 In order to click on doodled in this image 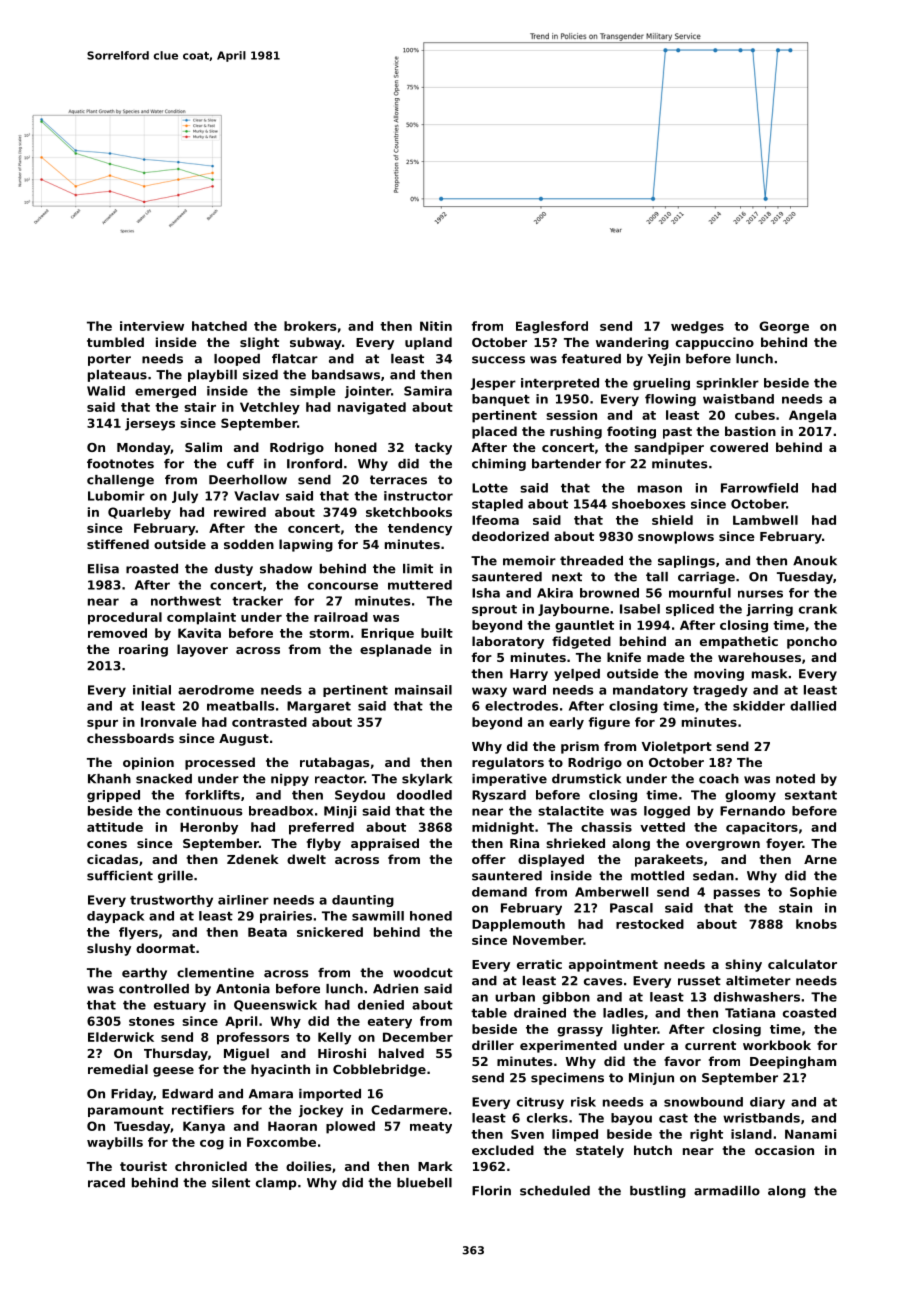, I will do `click(424, 795)`.
